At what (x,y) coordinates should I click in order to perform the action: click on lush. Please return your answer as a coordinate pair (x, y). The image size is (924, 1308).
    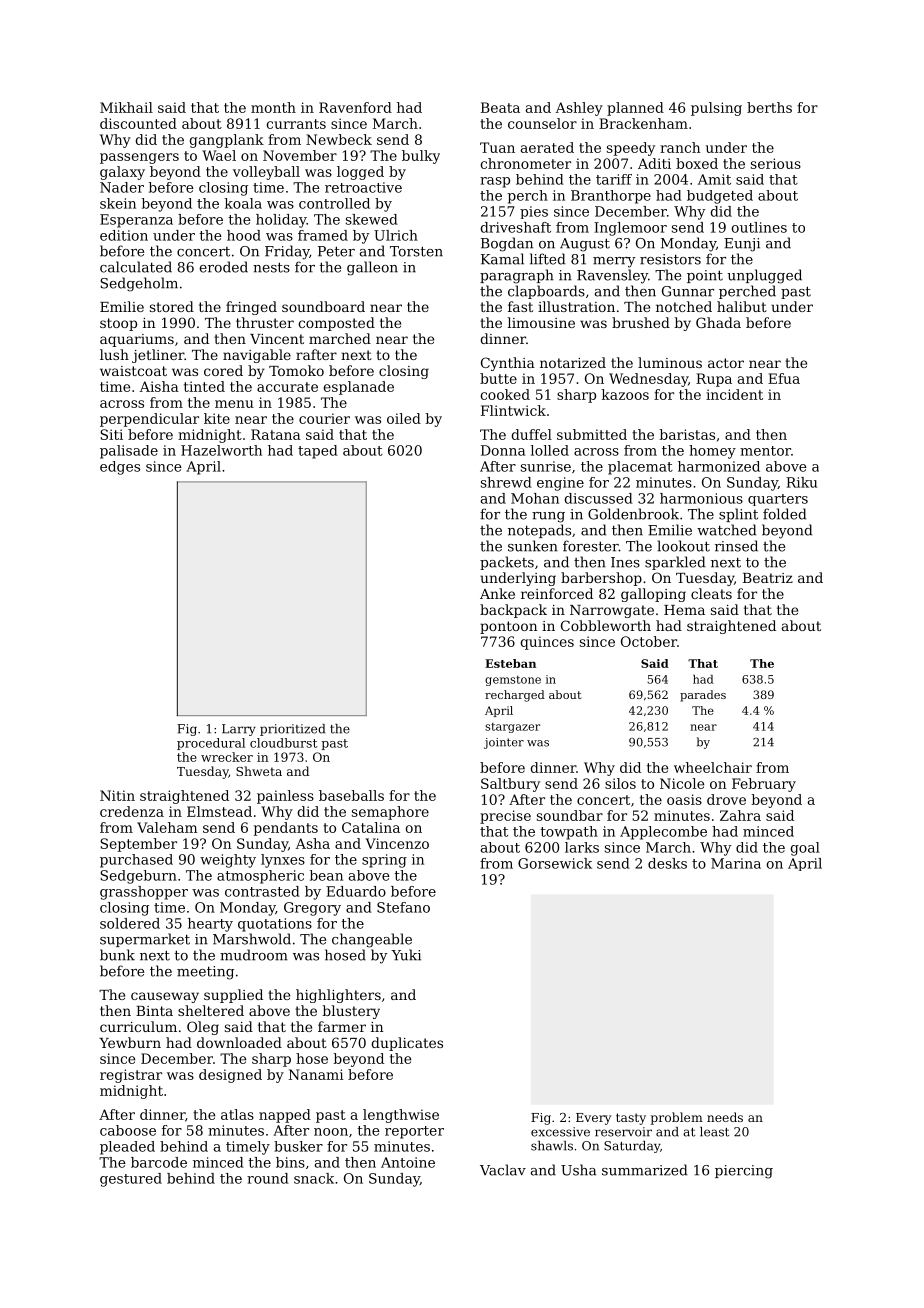
    Looking at the image, I should click on (114, 354).
